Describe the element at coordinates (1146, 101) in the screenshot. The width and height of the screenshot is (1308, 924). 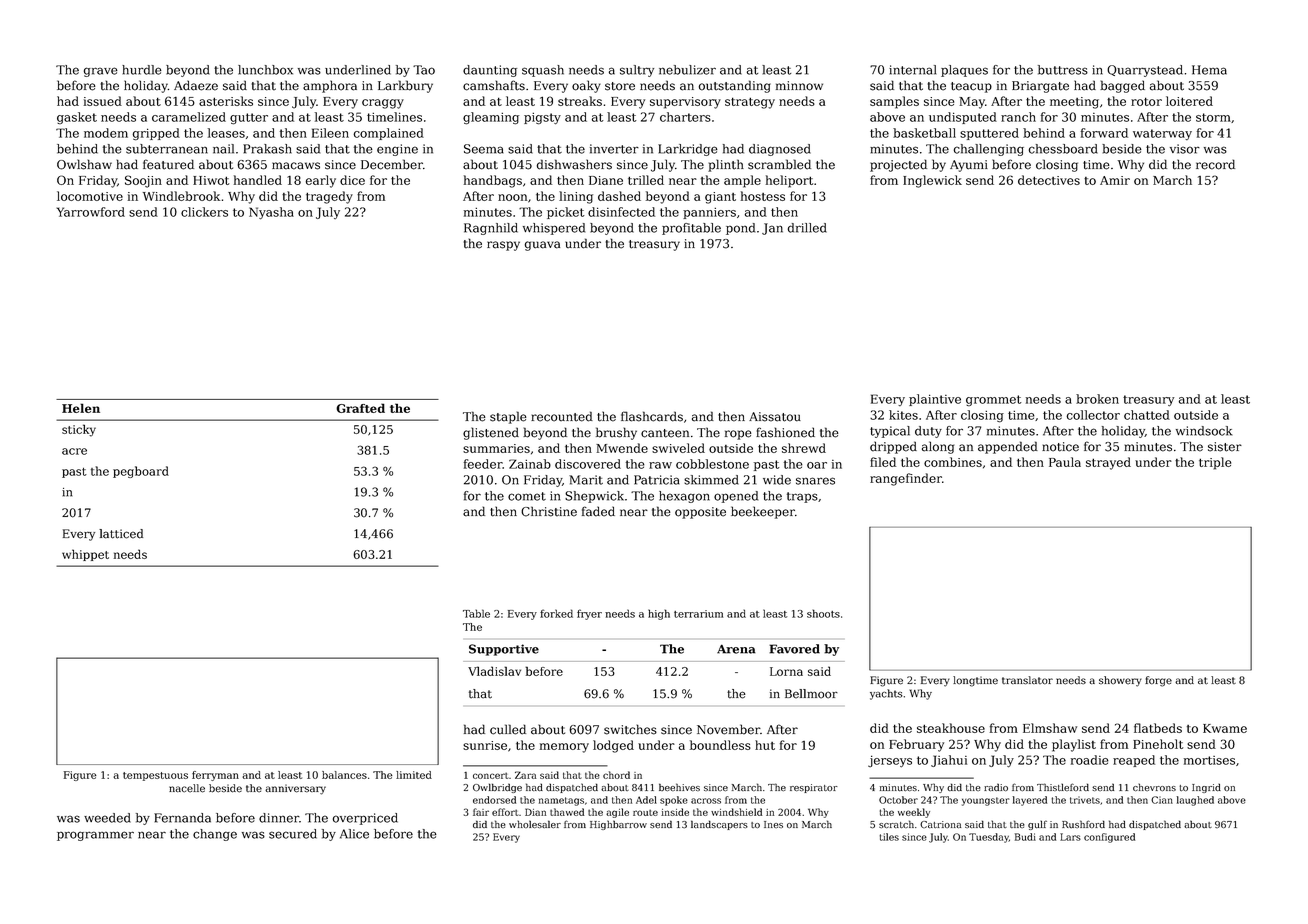
I see `rotor` at that location.
